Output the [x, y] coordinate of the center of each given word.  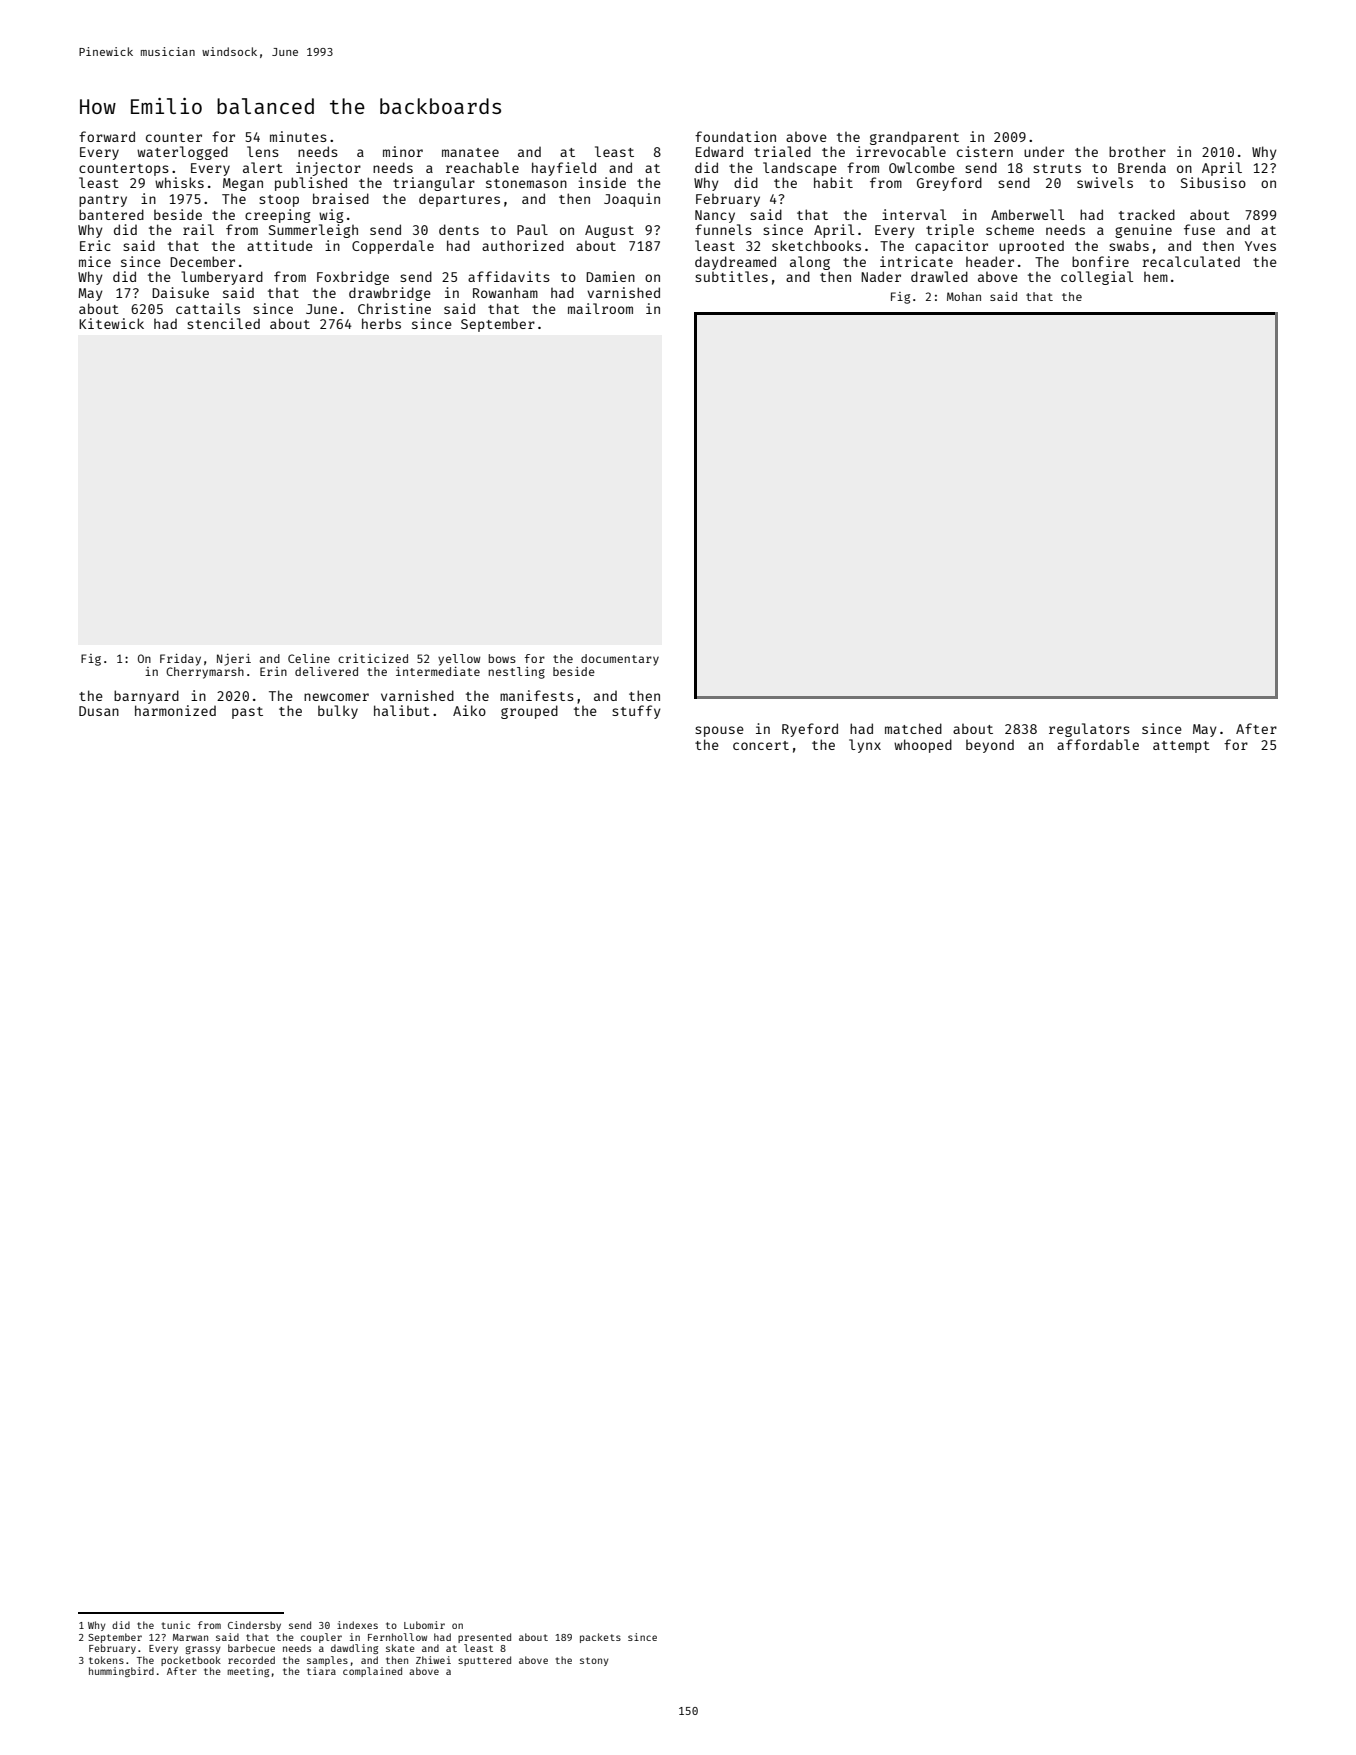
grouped [529, 712]
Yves [1260, 246]
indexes [357, 1625]
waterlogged [182, 153]
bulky [338, 712]
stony [594, 1661]
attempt [1181, 747]
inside [602, 182]
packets [600, 1638]
